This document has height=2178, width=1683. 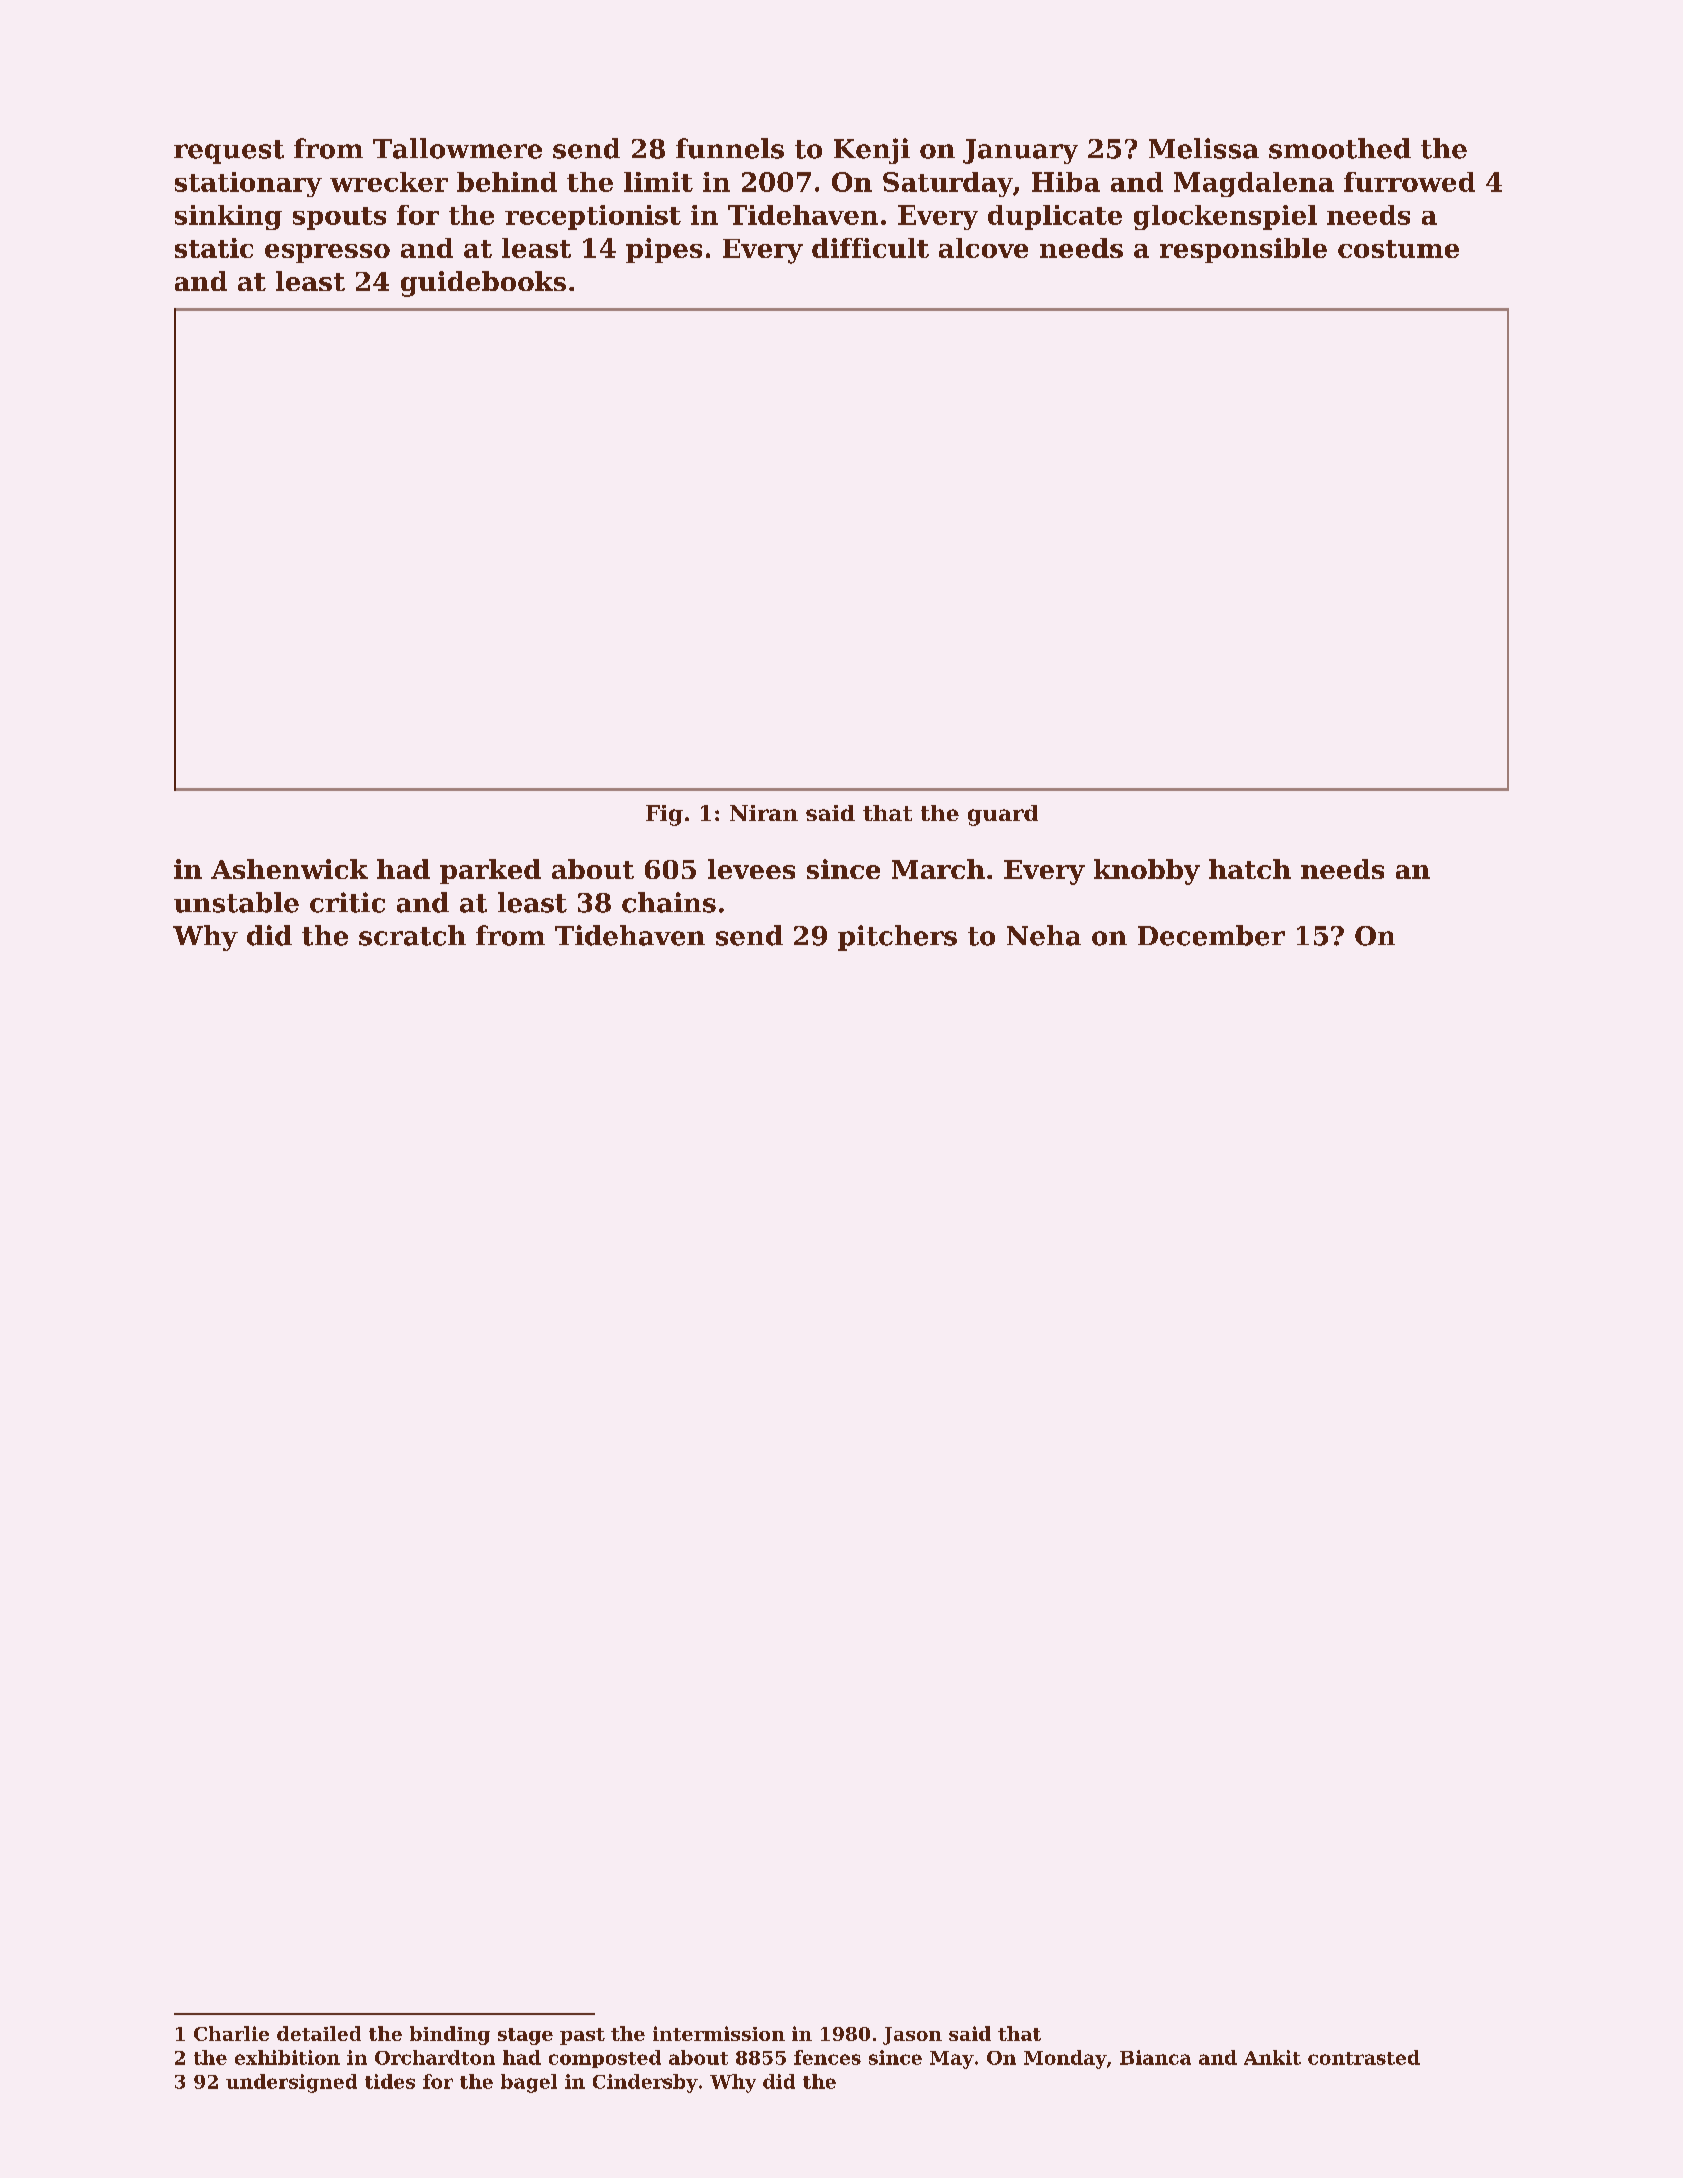 What do you see at coordinates (1211, 935) in the document?
I see `December` at bounding box center [1211, 935].
